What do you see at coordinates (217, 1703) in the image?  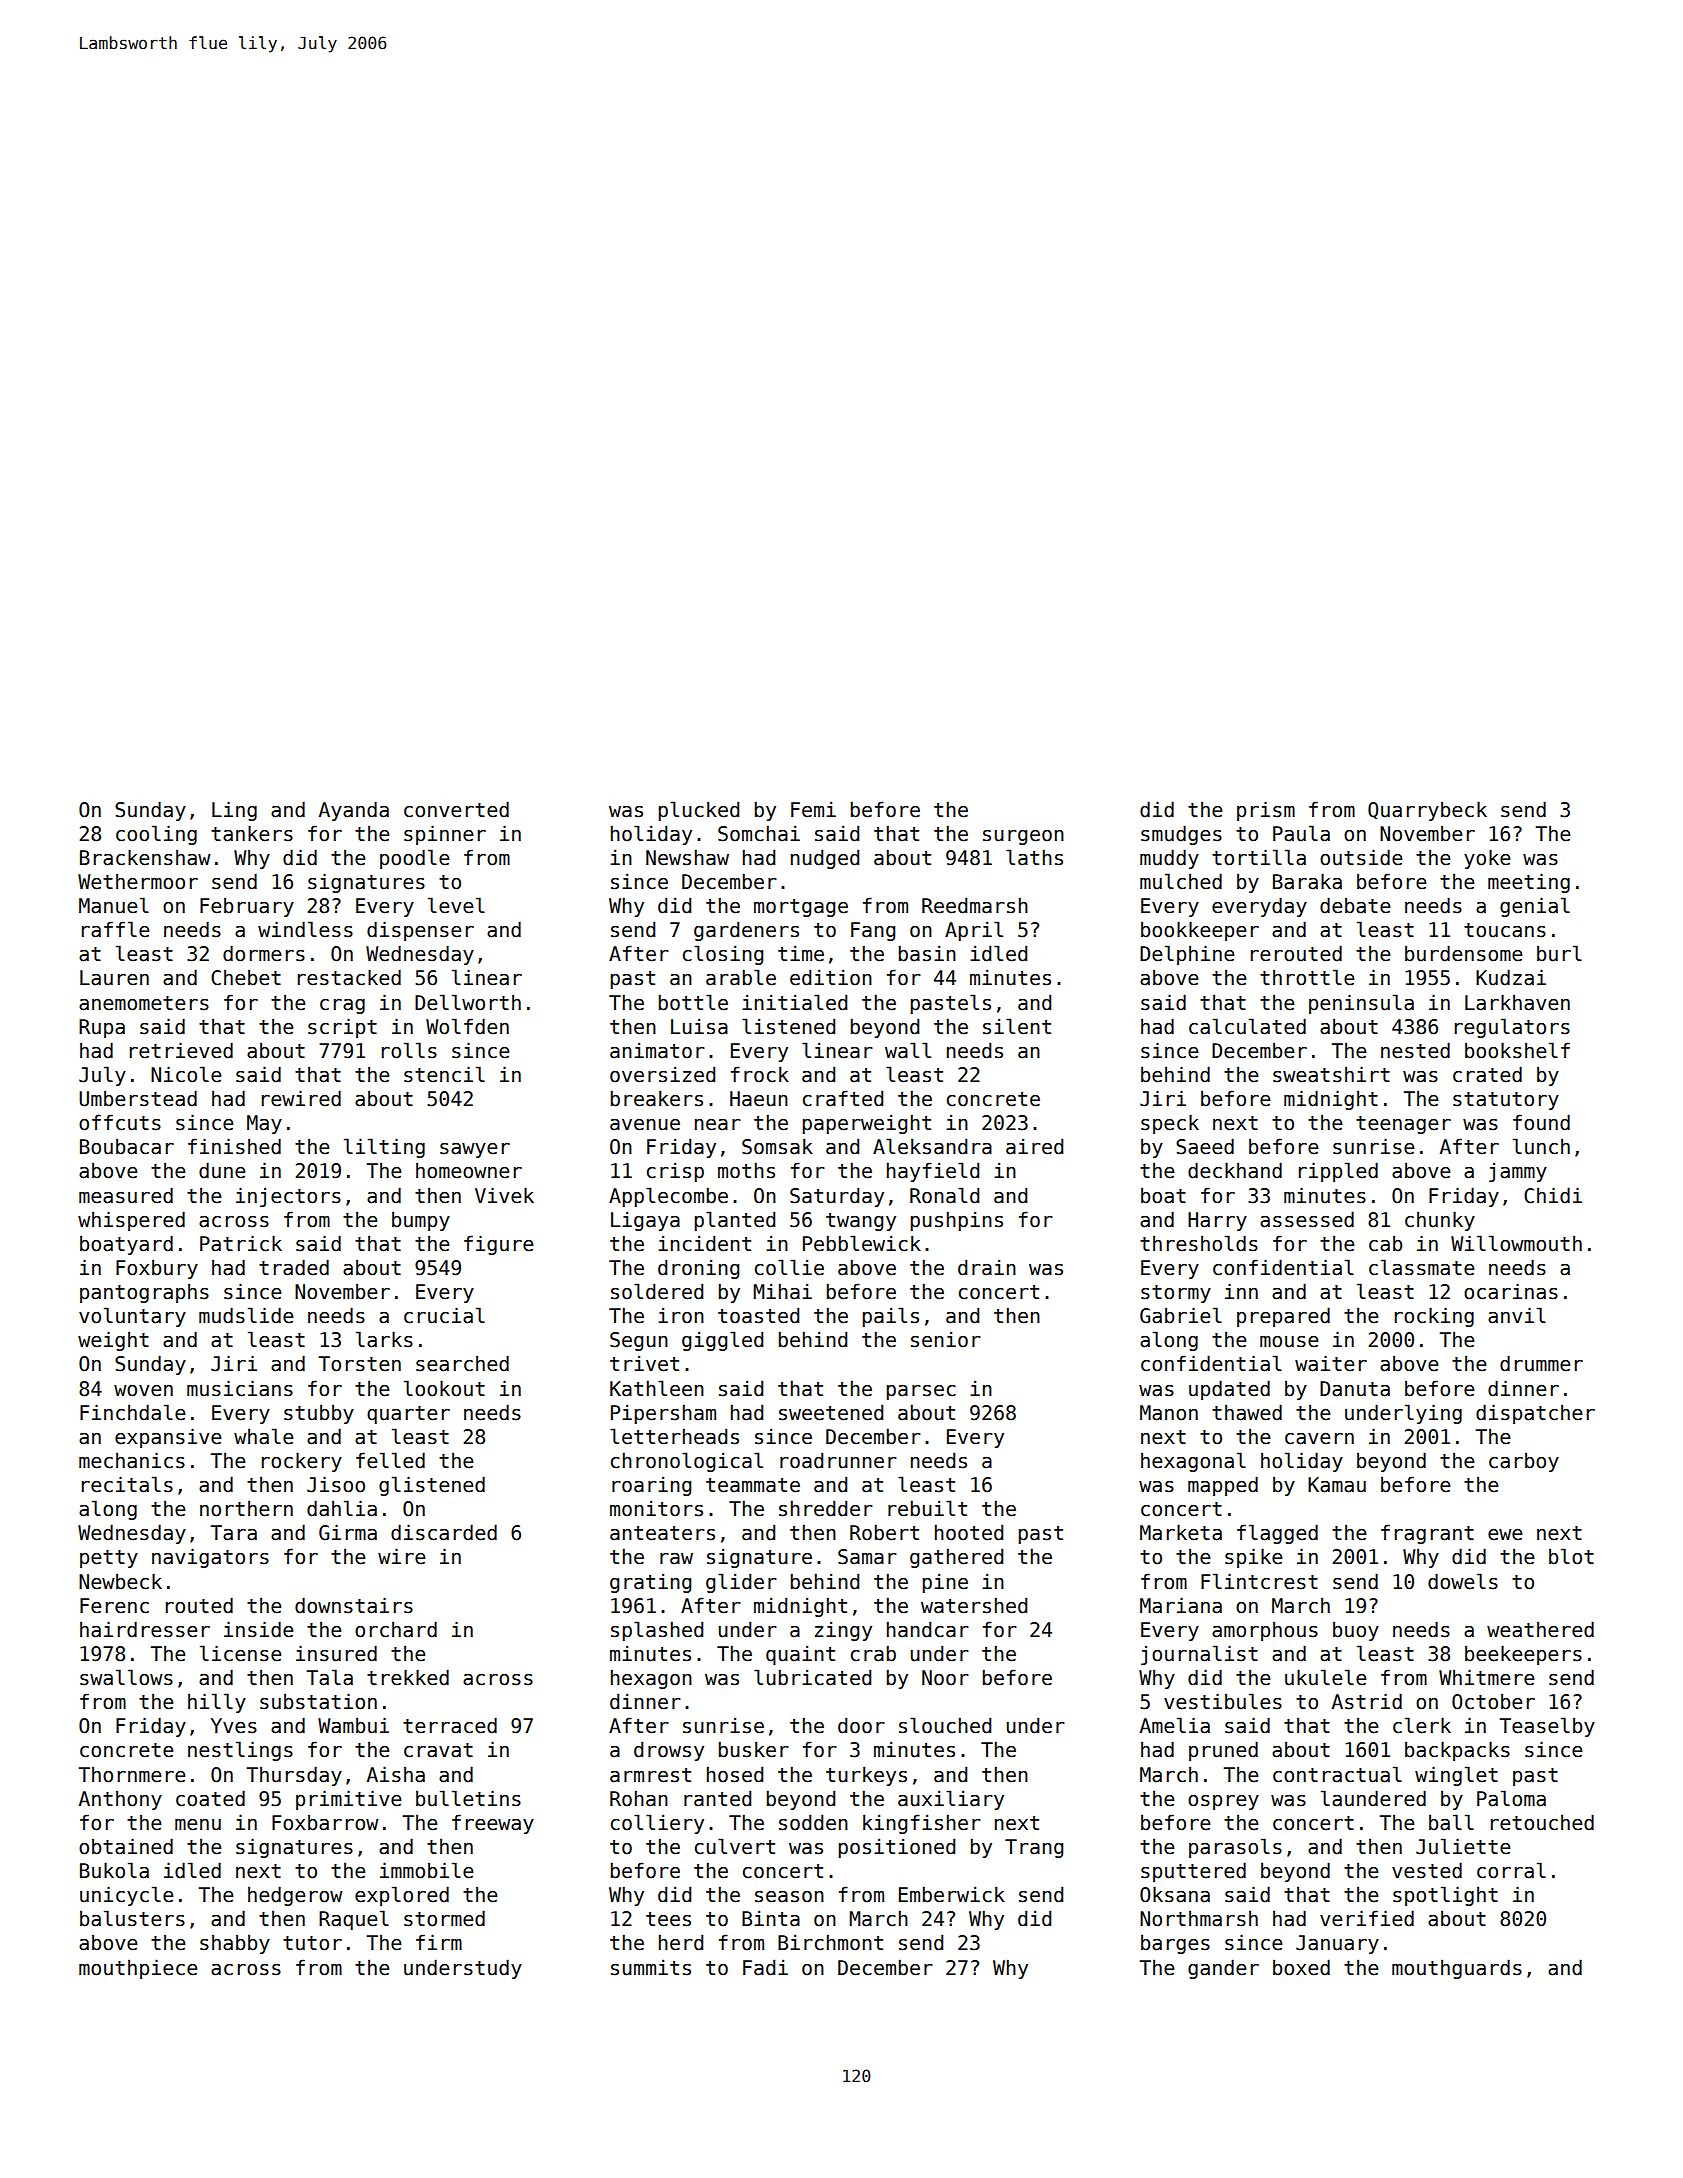 I see `hilly` at bounding box center [217, 1703].
